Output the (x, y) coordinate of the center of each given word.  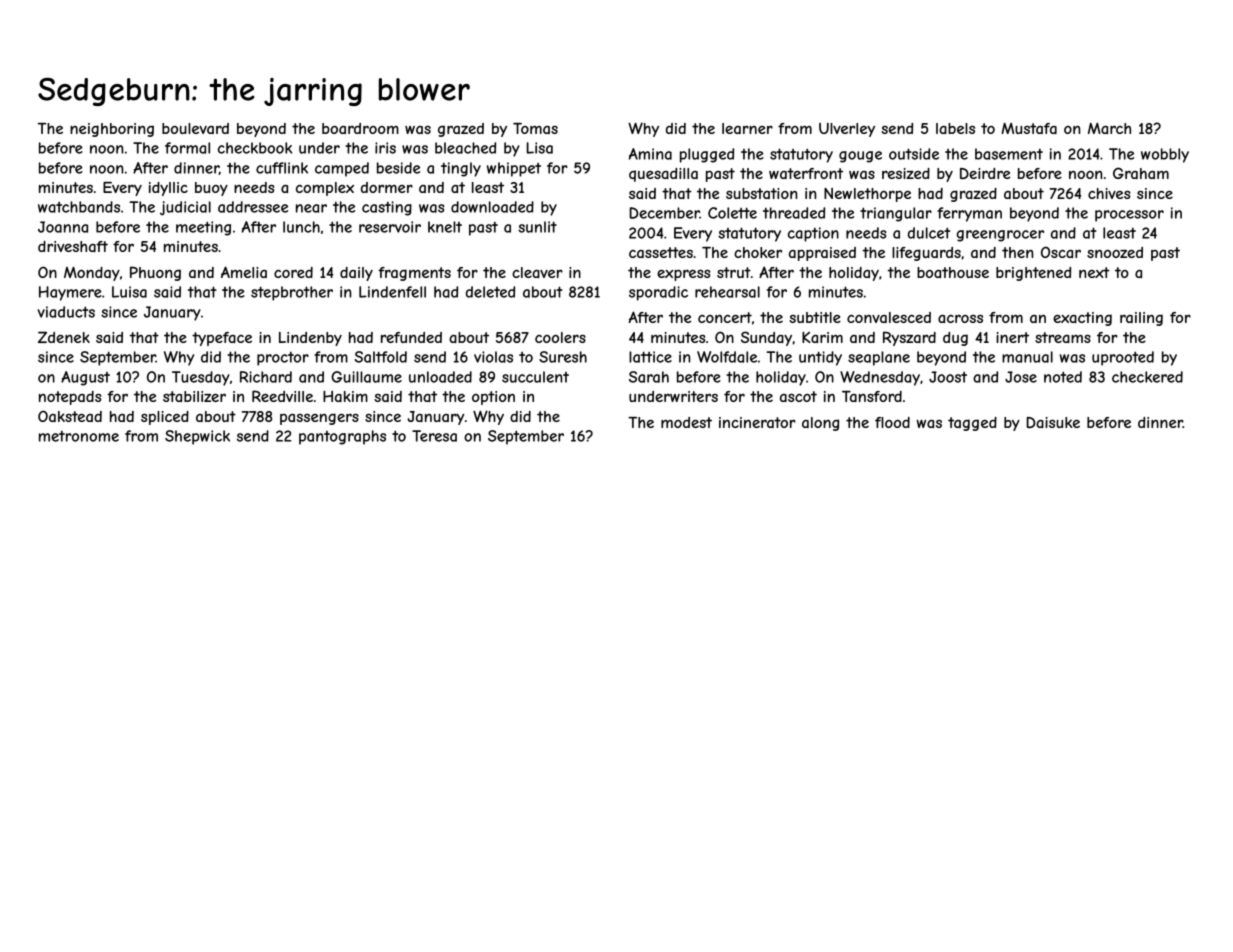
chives (1109, 193)
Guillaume (366, 377)
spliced (165, 418)
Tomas (535, 128)
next (1094, 272)
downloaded (492, 207)
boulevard (195, 128)
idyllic (168, 189)
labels (955, 128)
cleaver (537, 272)
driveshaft (73, 246)
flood (892, 422)
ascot (798, 396)
